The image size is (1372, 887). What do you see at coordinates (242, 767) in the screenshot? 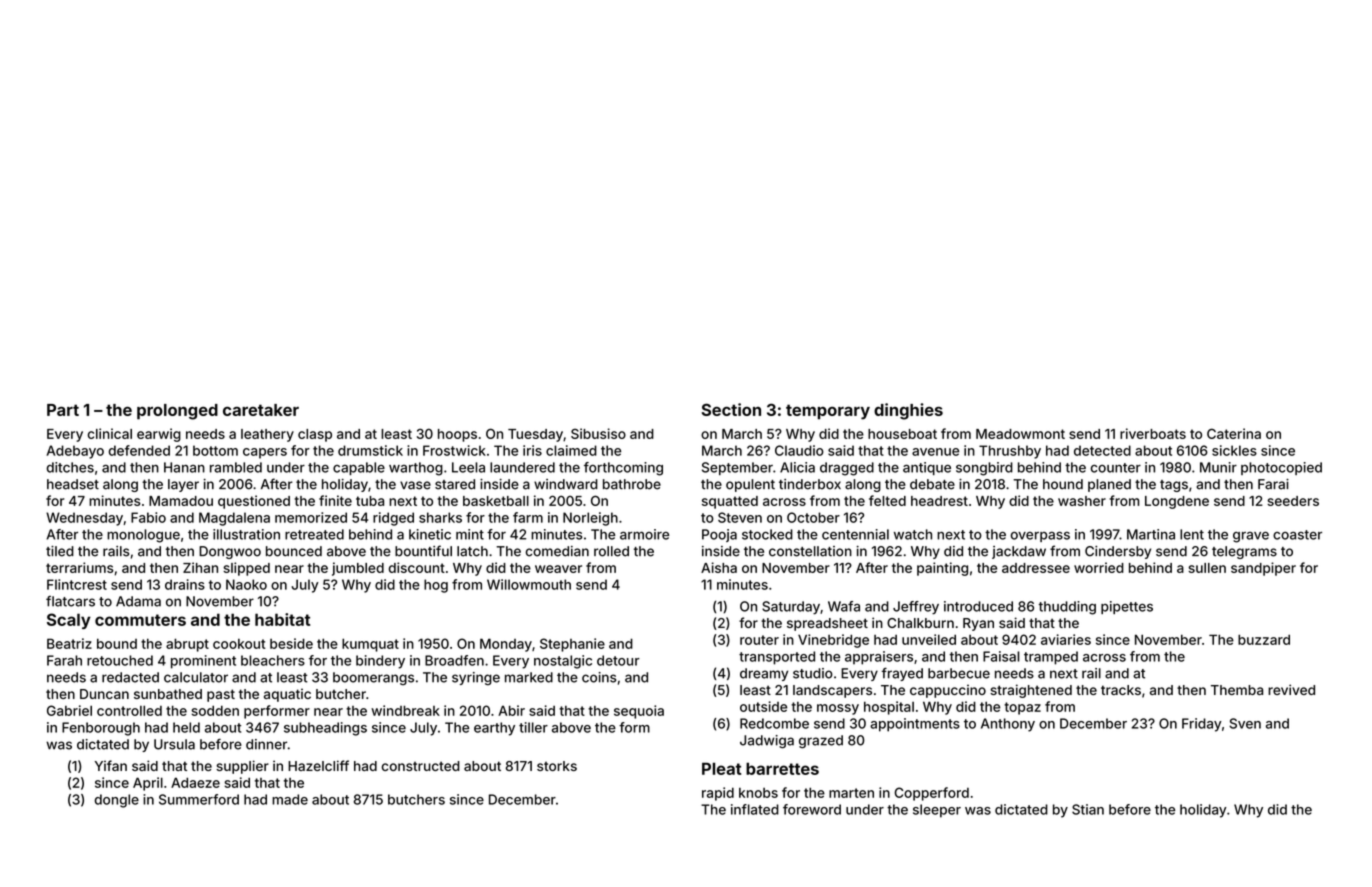
I see `supplier` at bounding box center [242, 767].
